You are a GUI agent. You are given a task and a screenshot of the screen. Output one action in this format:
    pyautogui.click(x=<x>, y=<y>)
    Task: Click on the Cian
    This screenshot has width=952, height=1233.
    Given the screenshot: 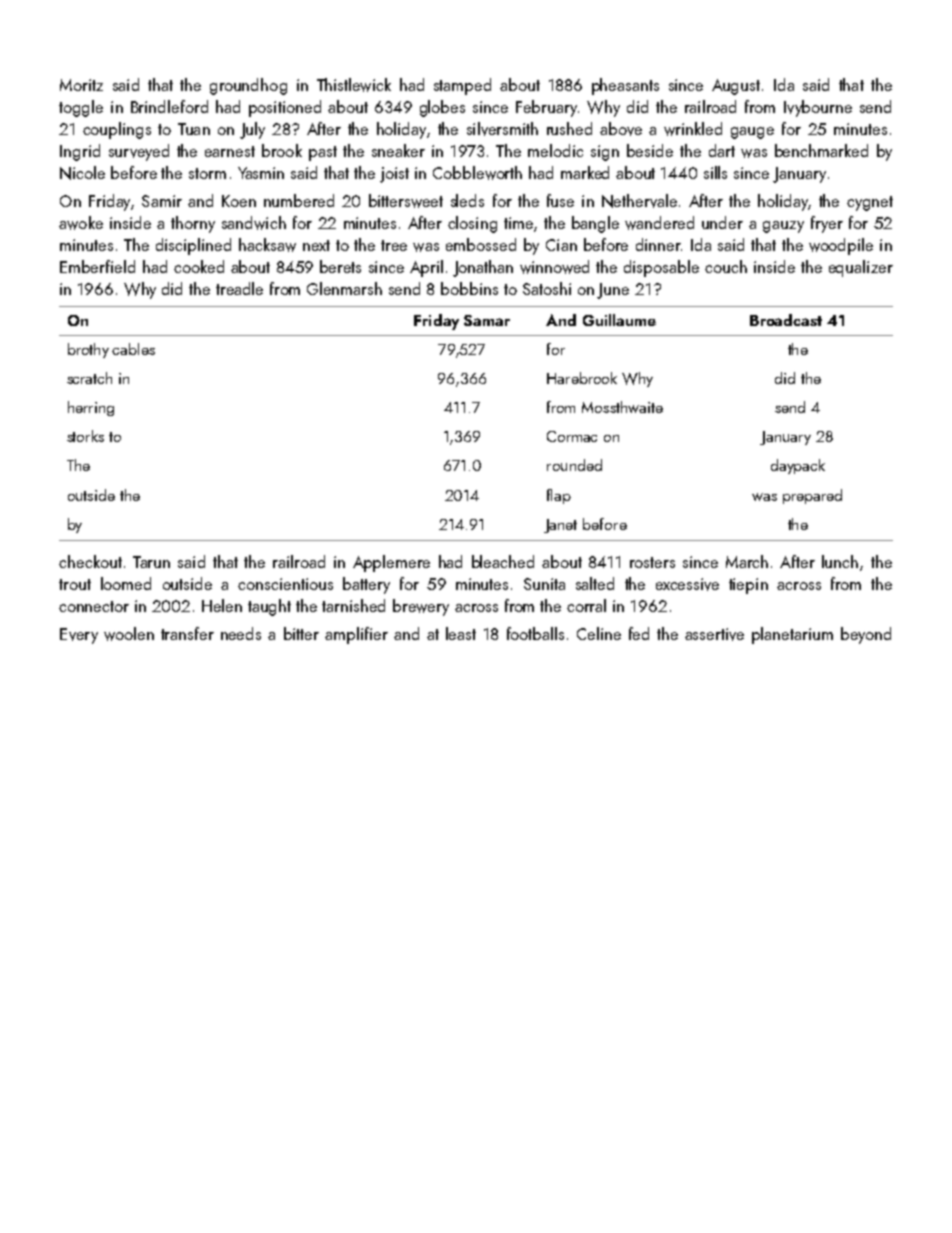 What is the action you would take?
    pyautogui.click(x=561, y=245)
